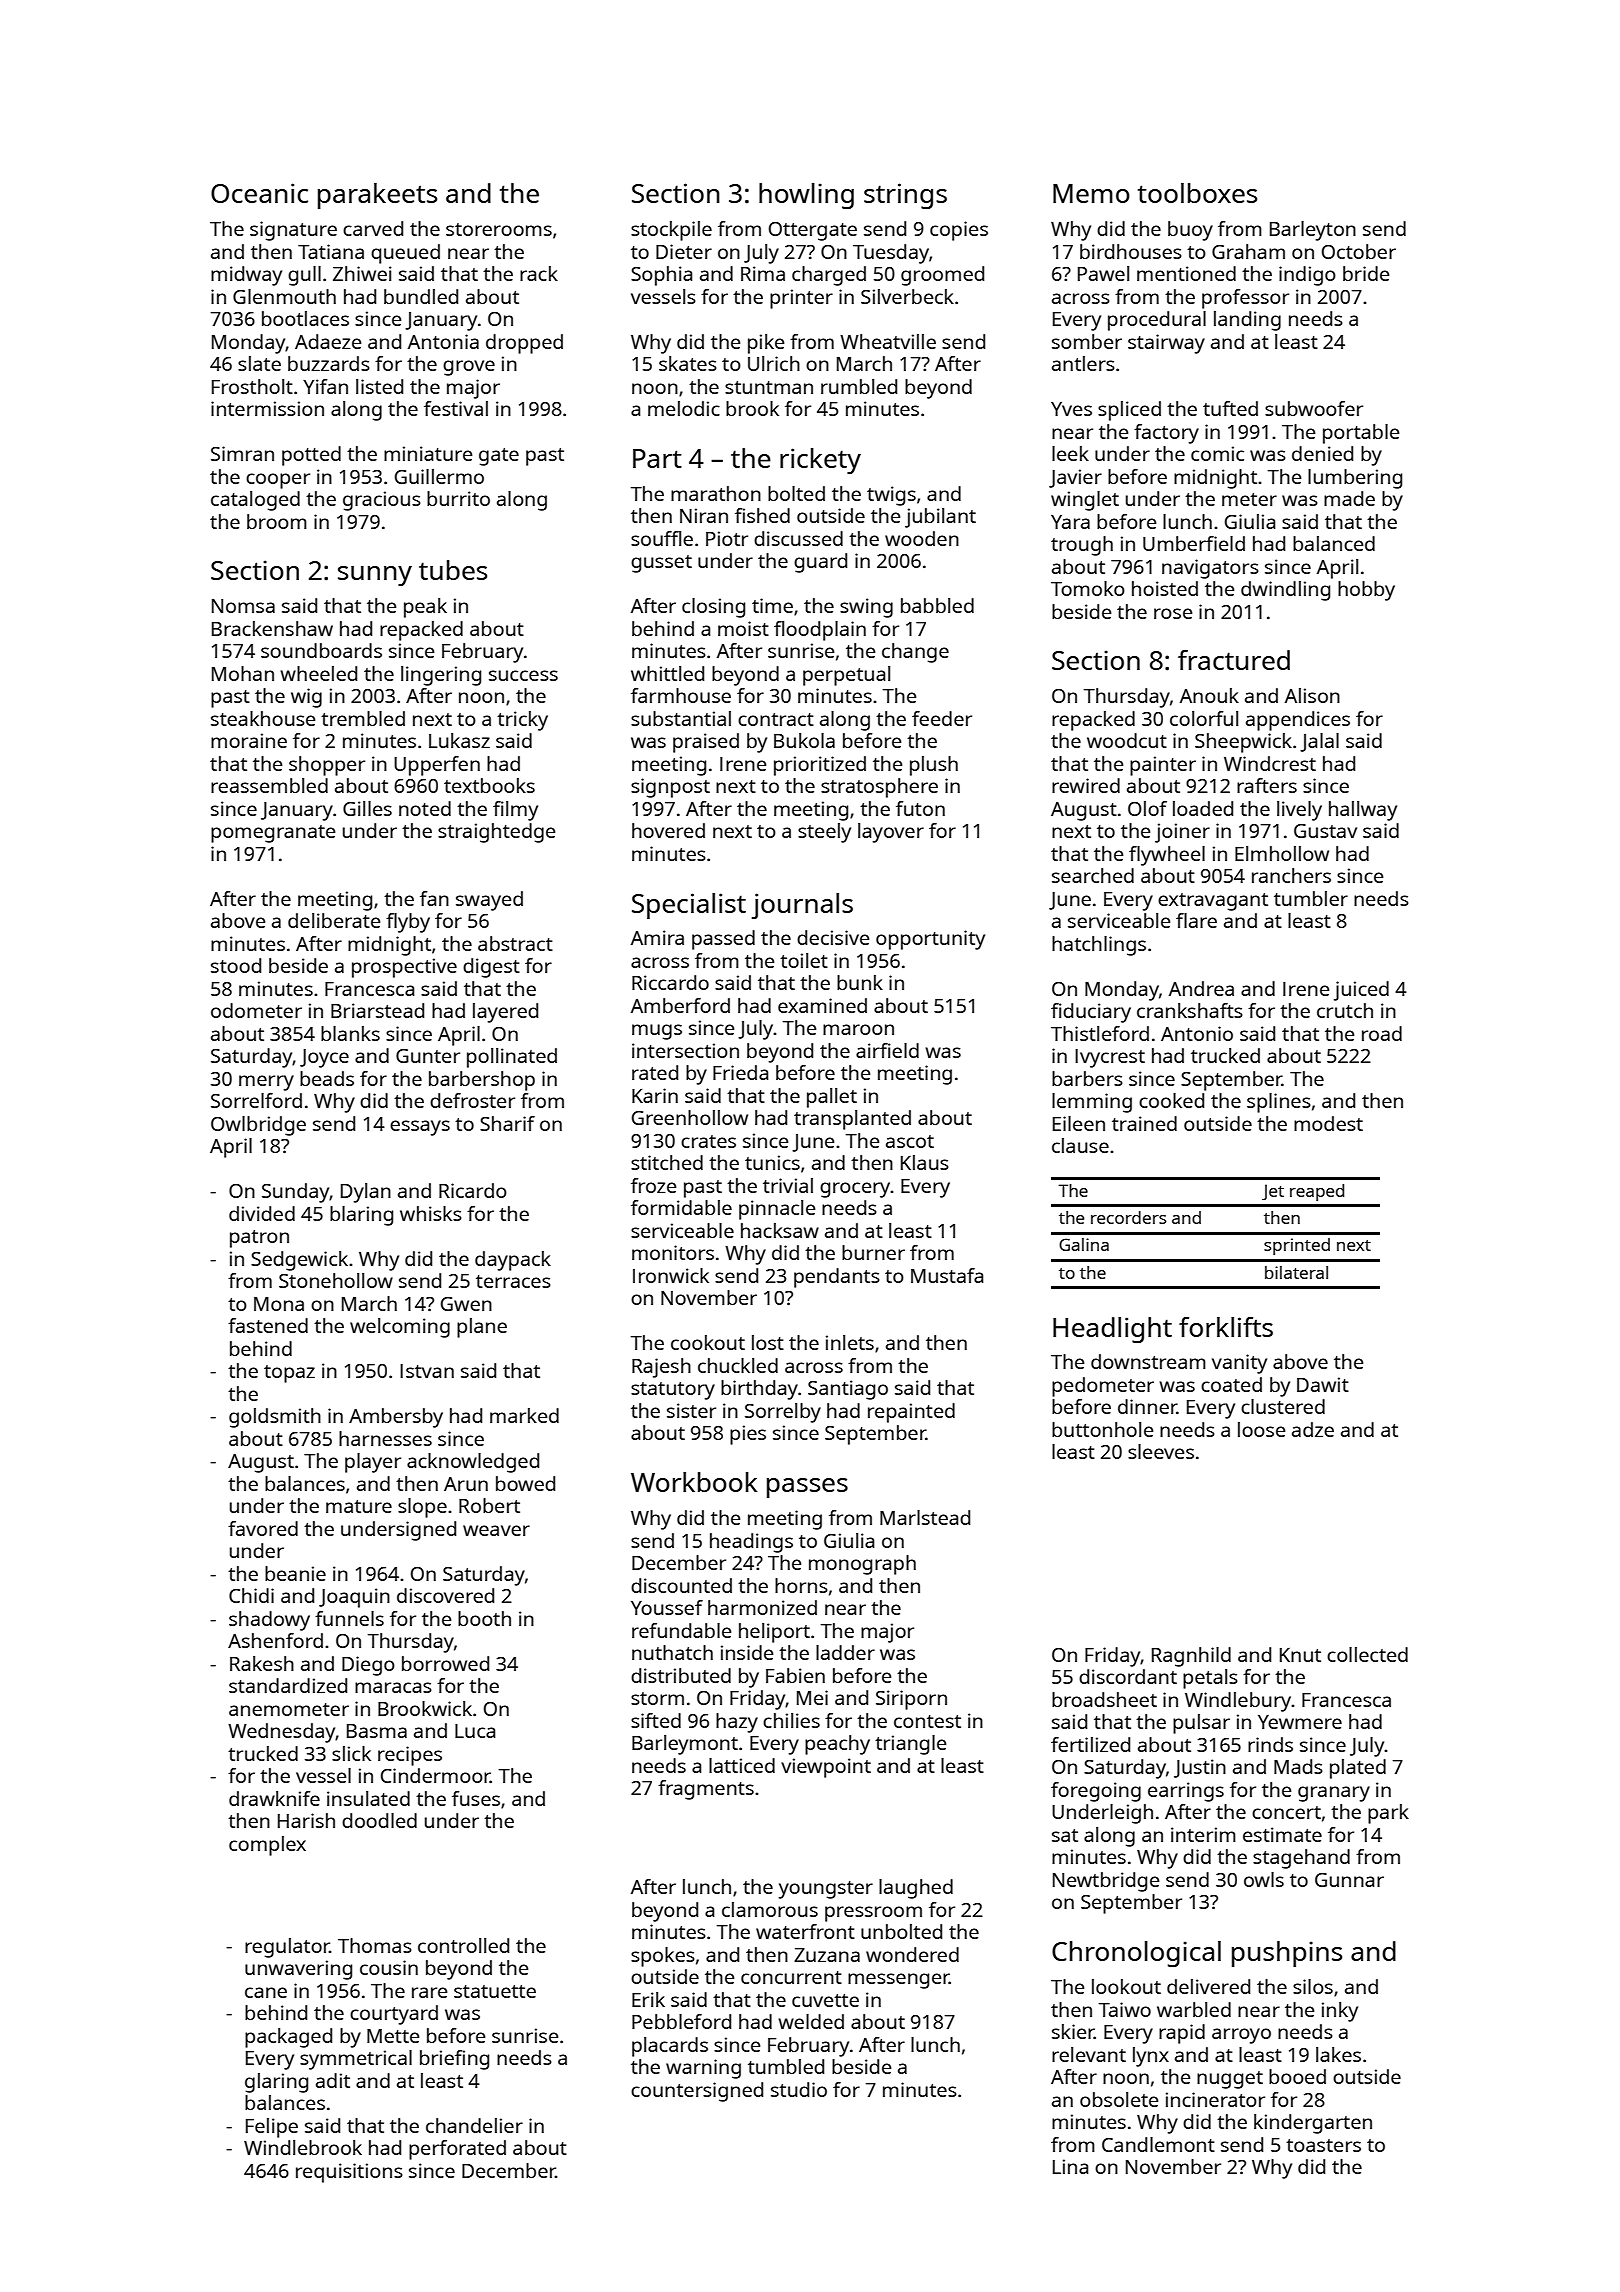 The height and width of the image is (2292, 1620). What do you see at coordinates (454, 2060) in the image?
I see `briefing` at bounding box center [454, 2060].
